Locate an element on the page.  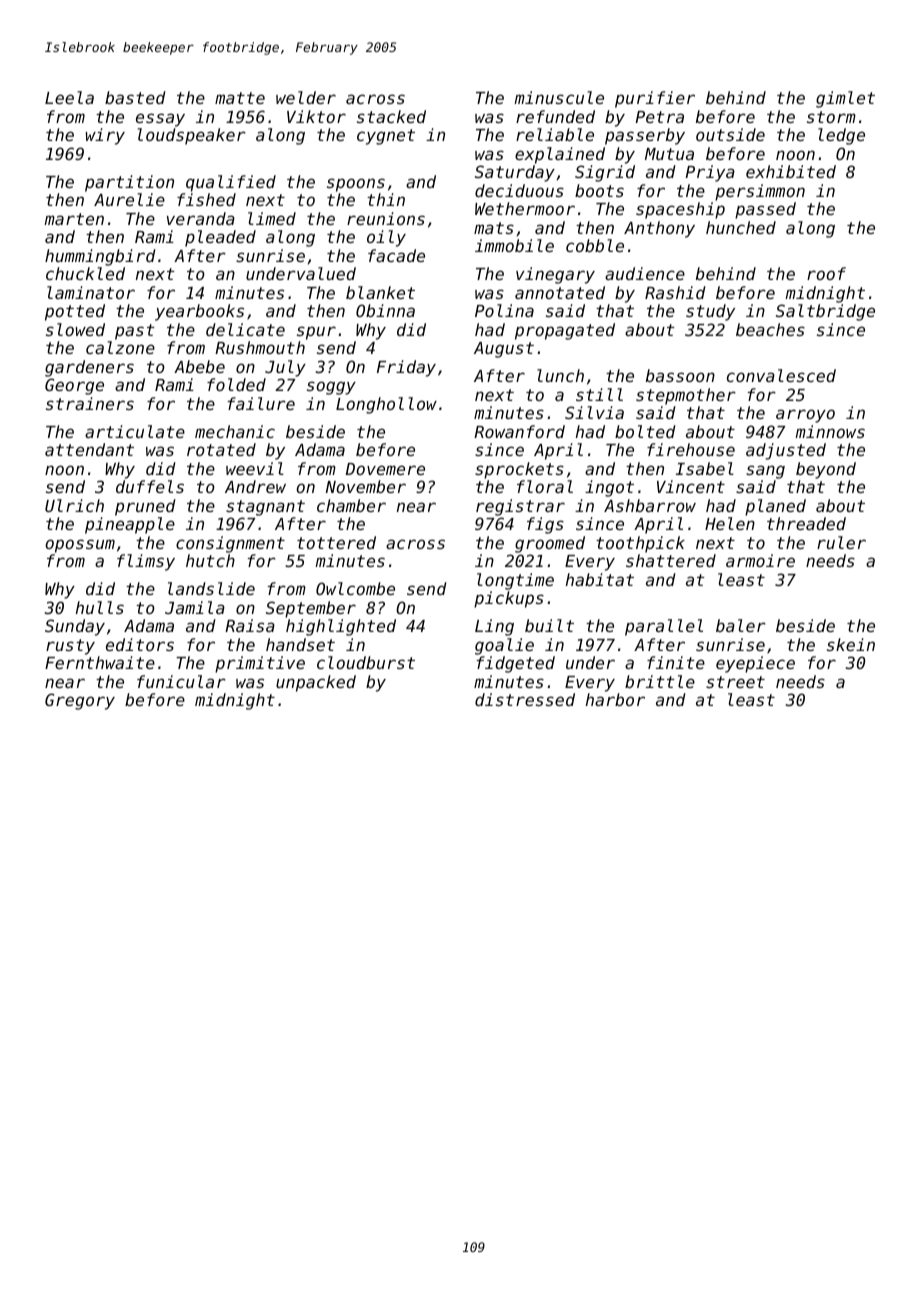
highlighted is located at coordinates (341, 627).
